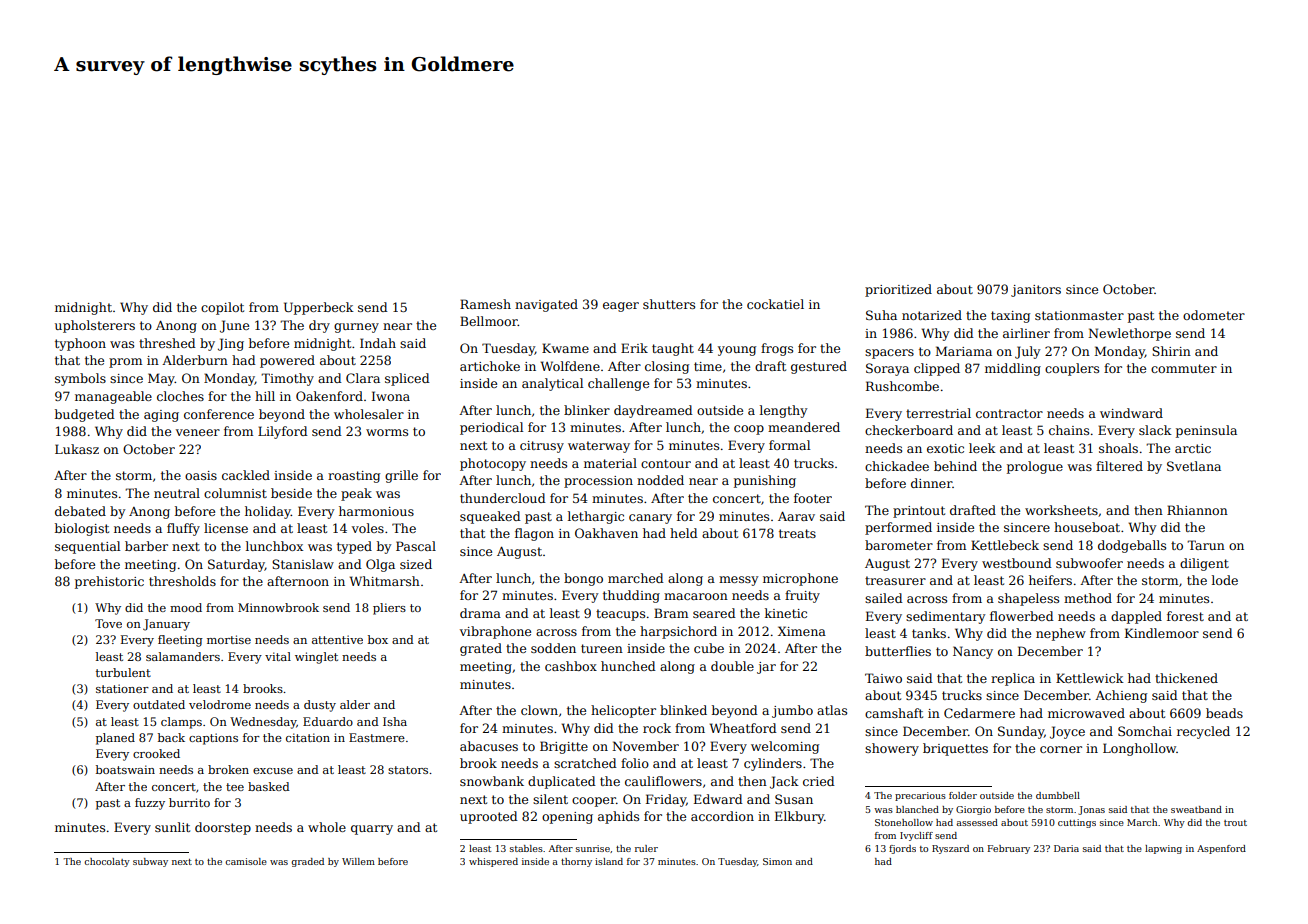 This screenshot has width=1308, height=924. What do you see at coordinates (932, 315) in the screenshot?
I see `notarized` at bounding box center [932, 315].
